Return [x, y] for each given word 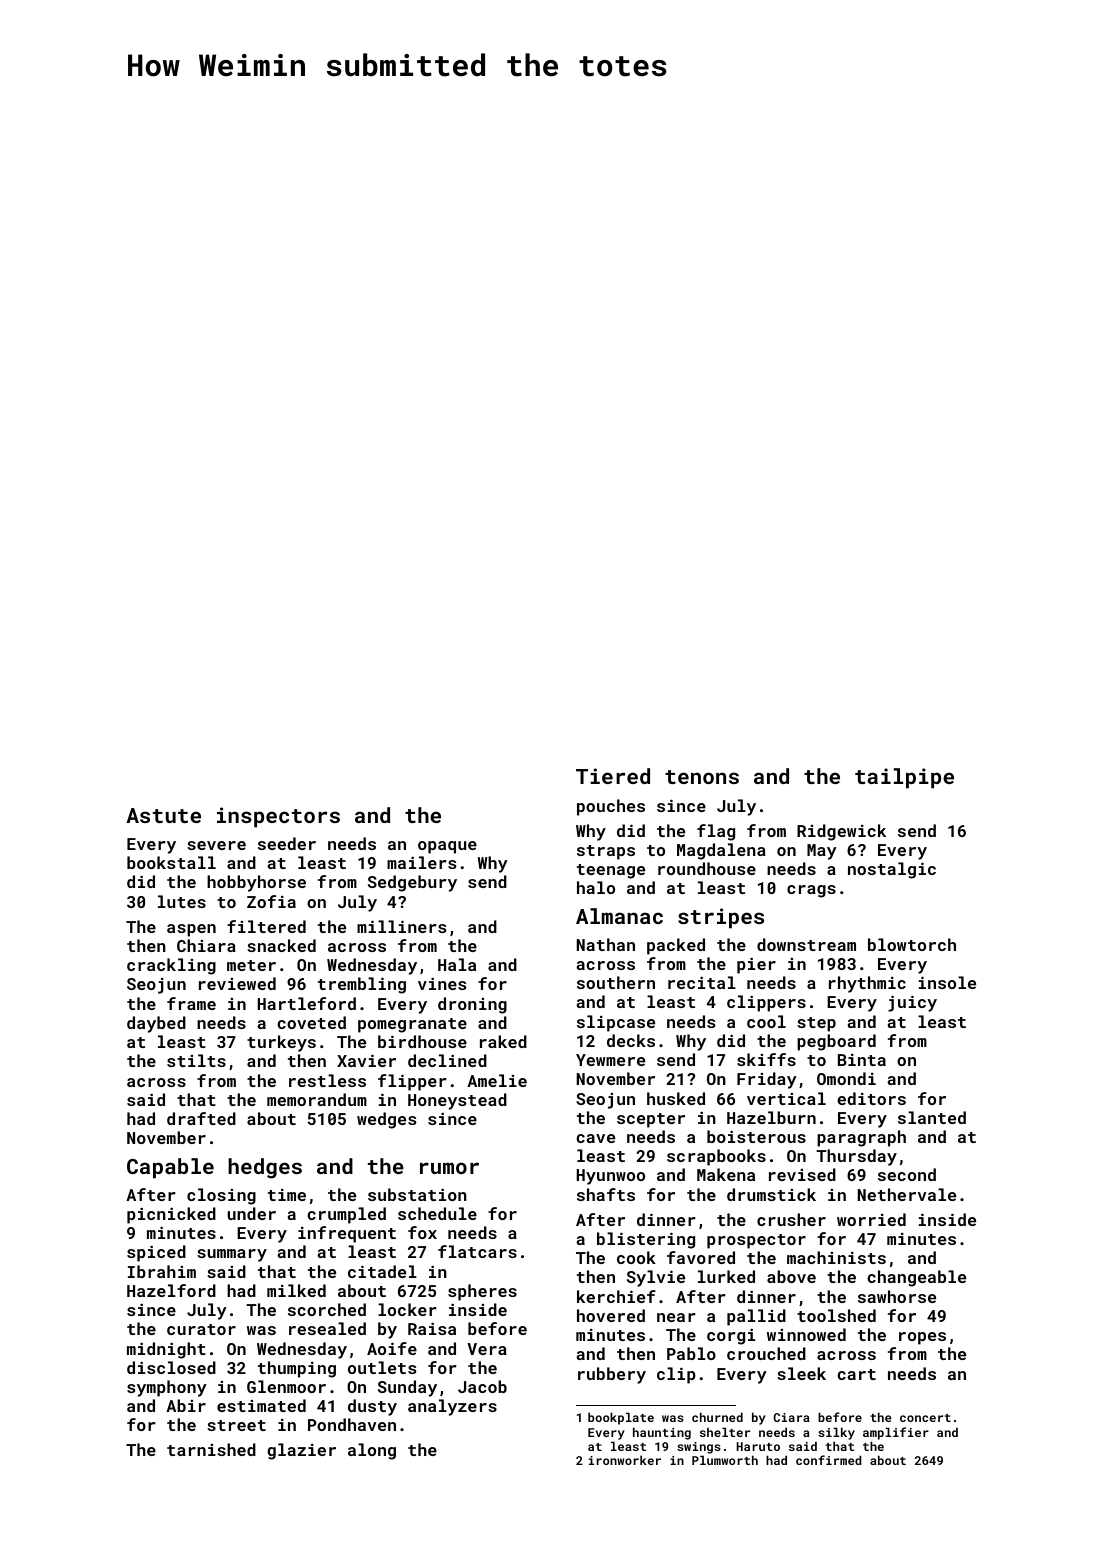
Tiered [613, 776]
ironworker [625, 1460]
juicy [912, 1003]
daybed [156, 1024]
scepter [651, 1120]
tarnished [211, 1449]
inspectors [278, 817]
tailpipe [904, 778]
